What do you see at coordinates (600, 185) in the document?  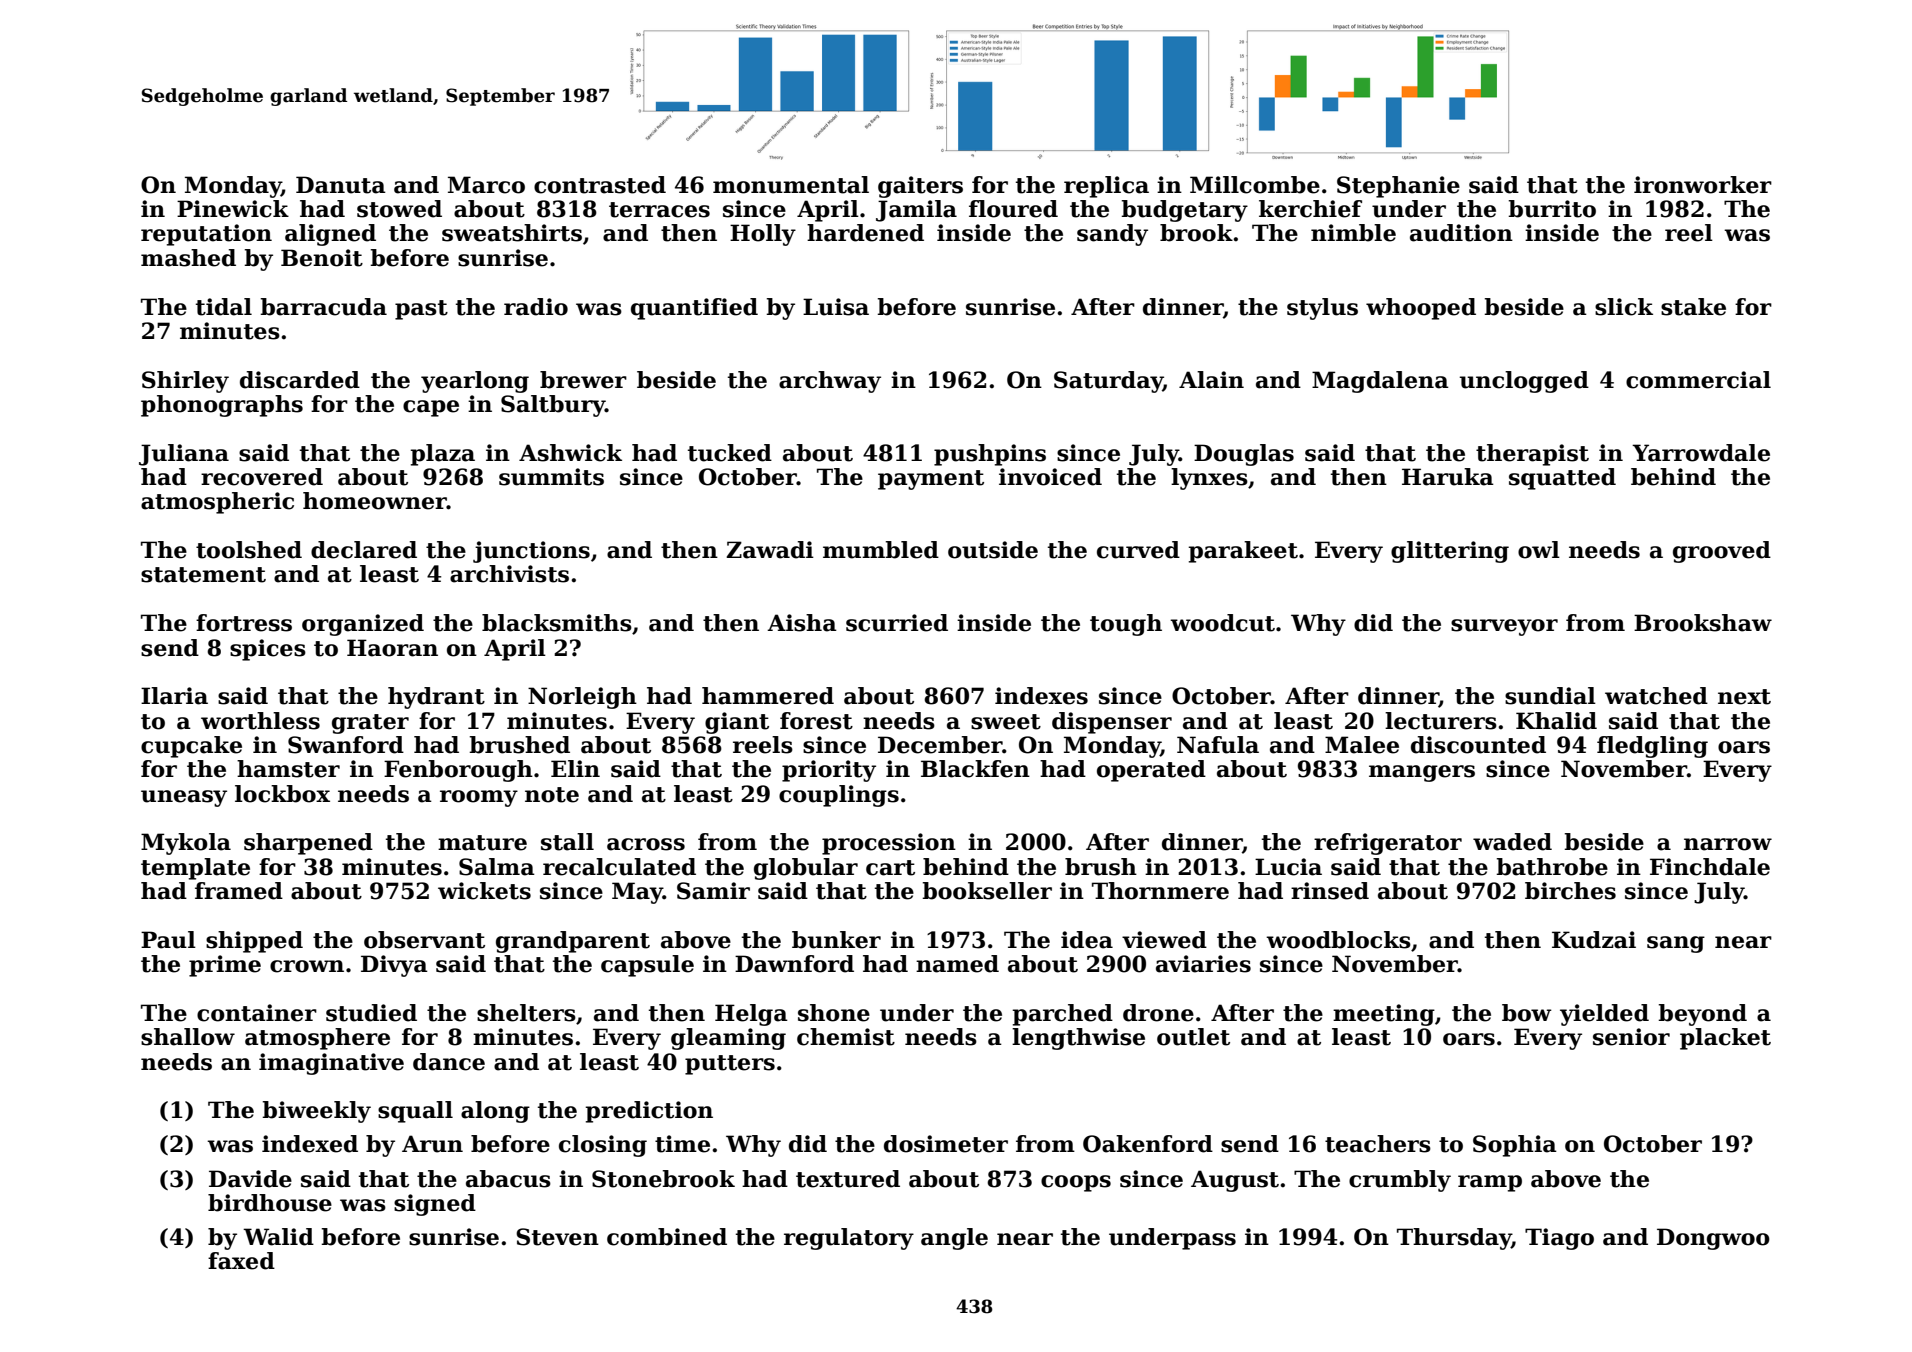 I see `contrasted` at bounding box center [600, 185].
